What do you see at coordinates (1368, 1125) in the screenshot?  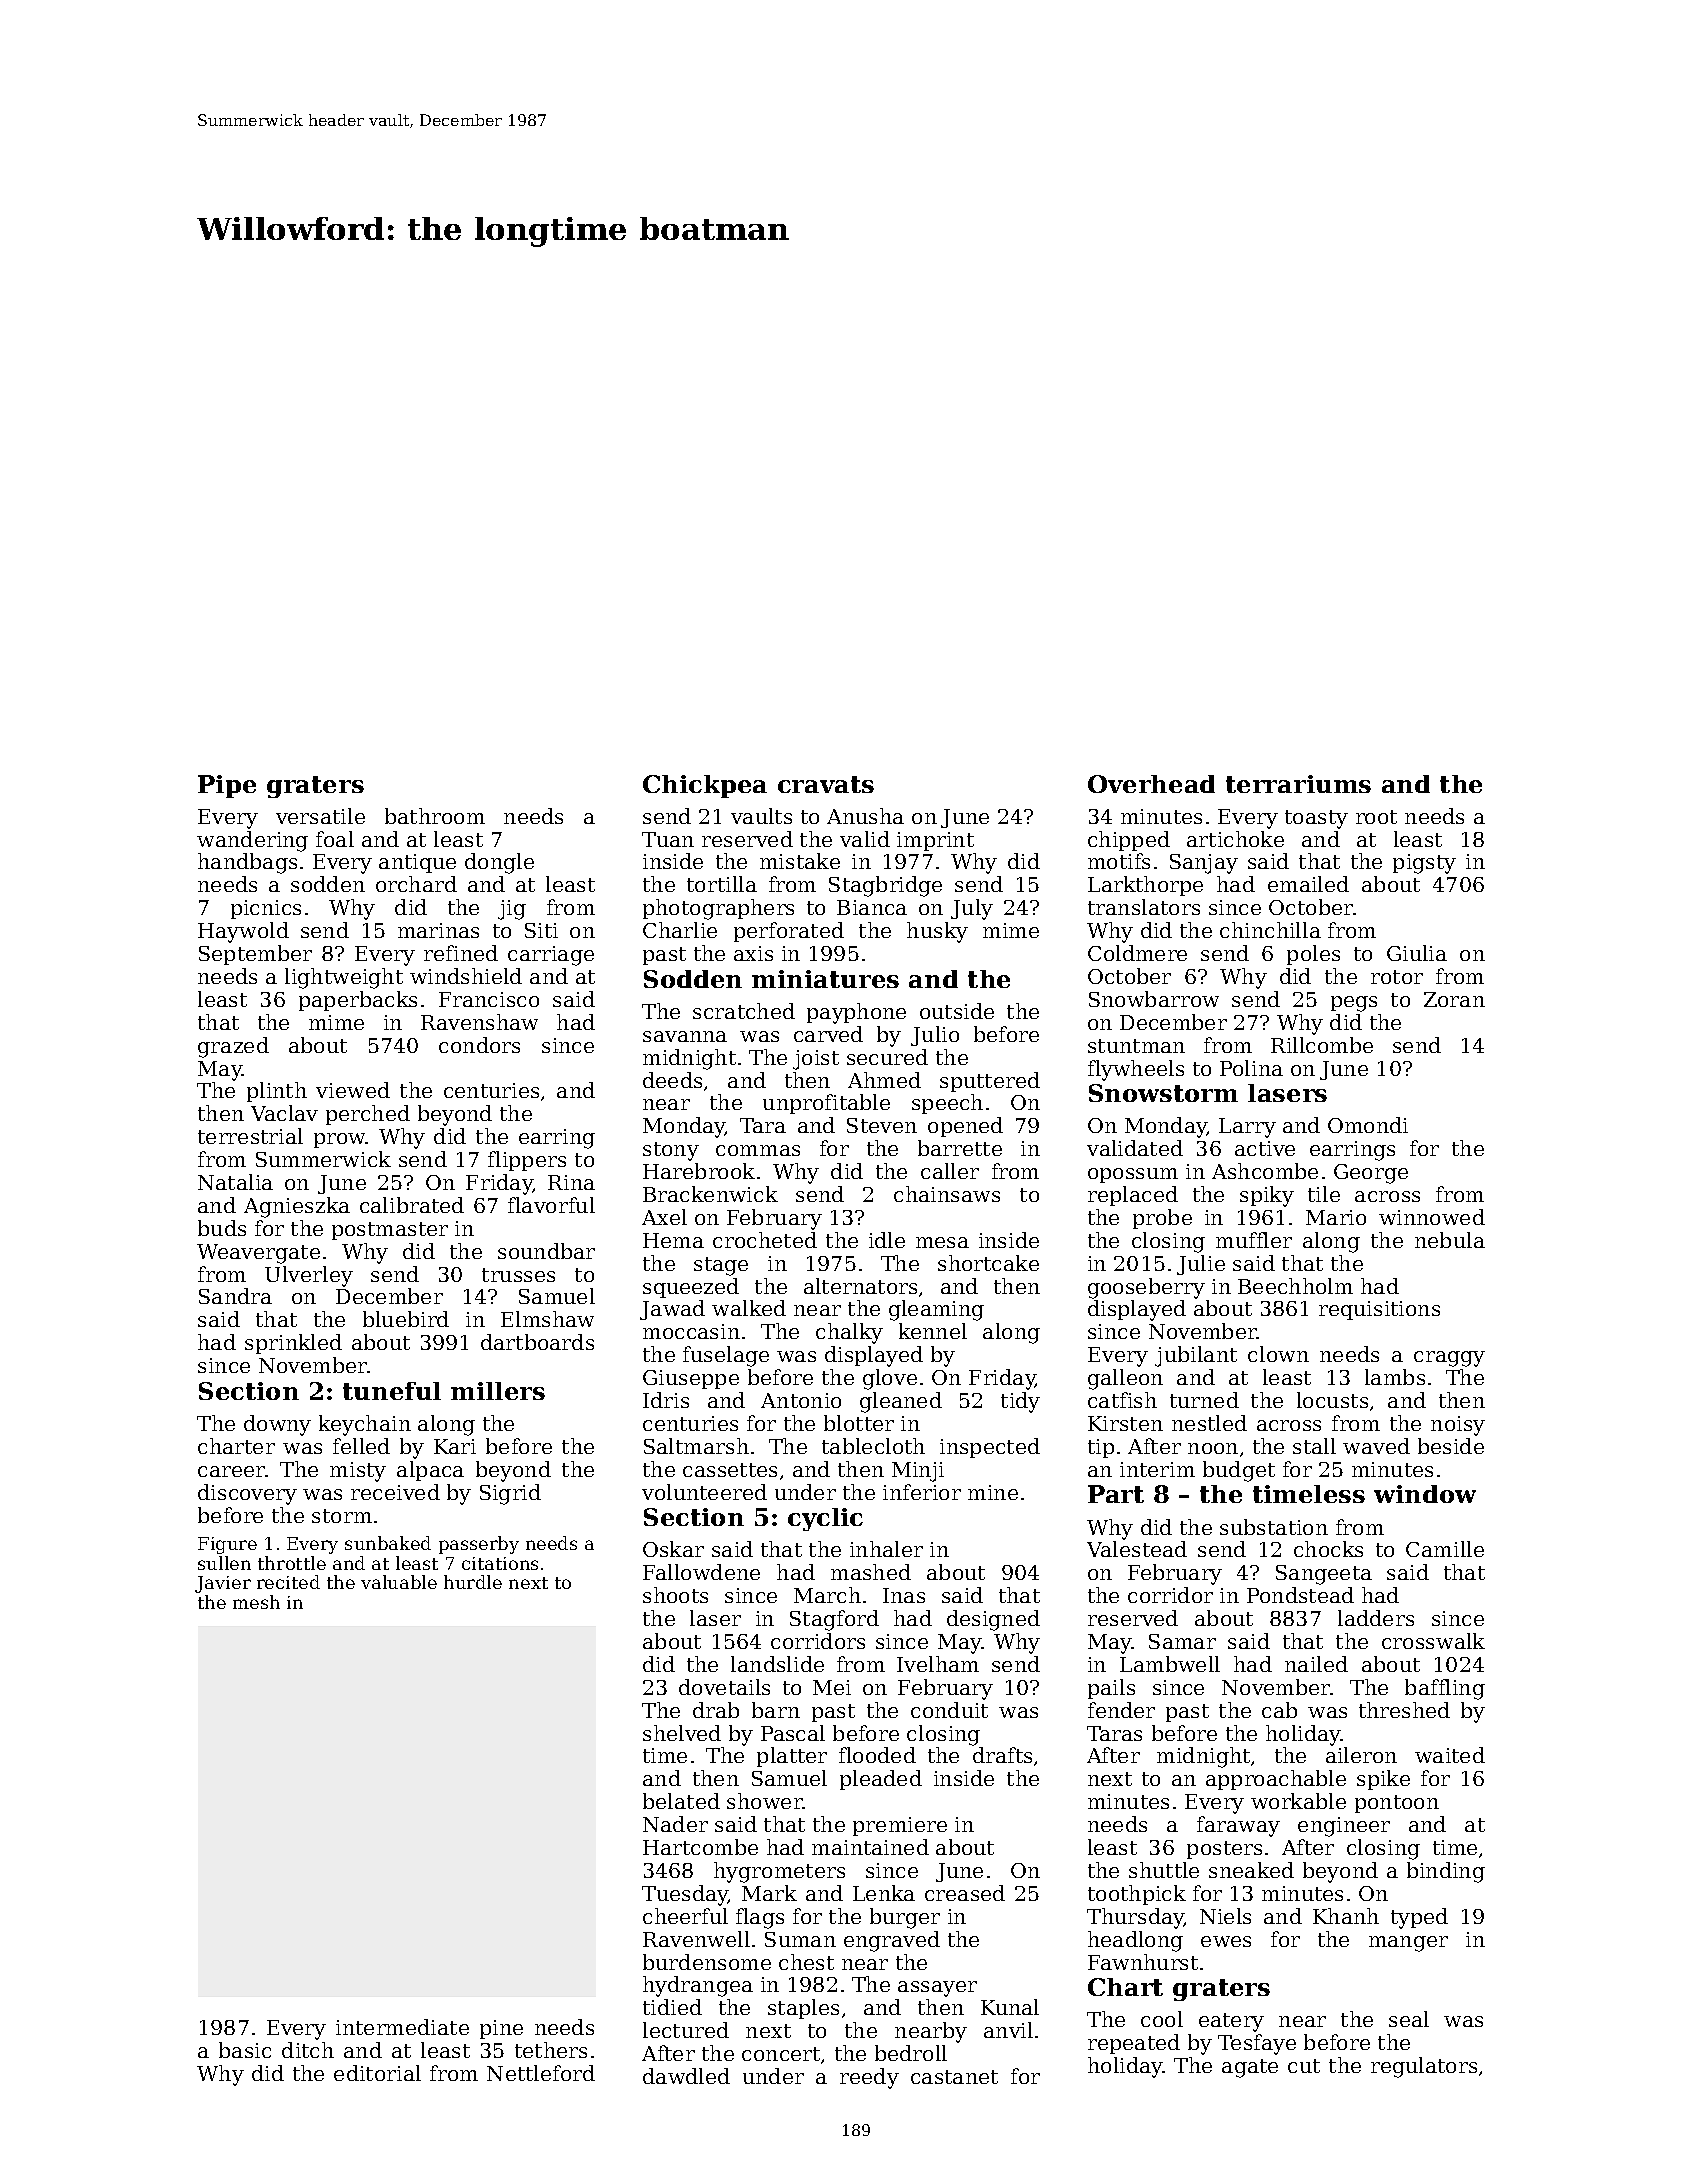 I see `Omondi` at bounding box center [1368, 1125].
